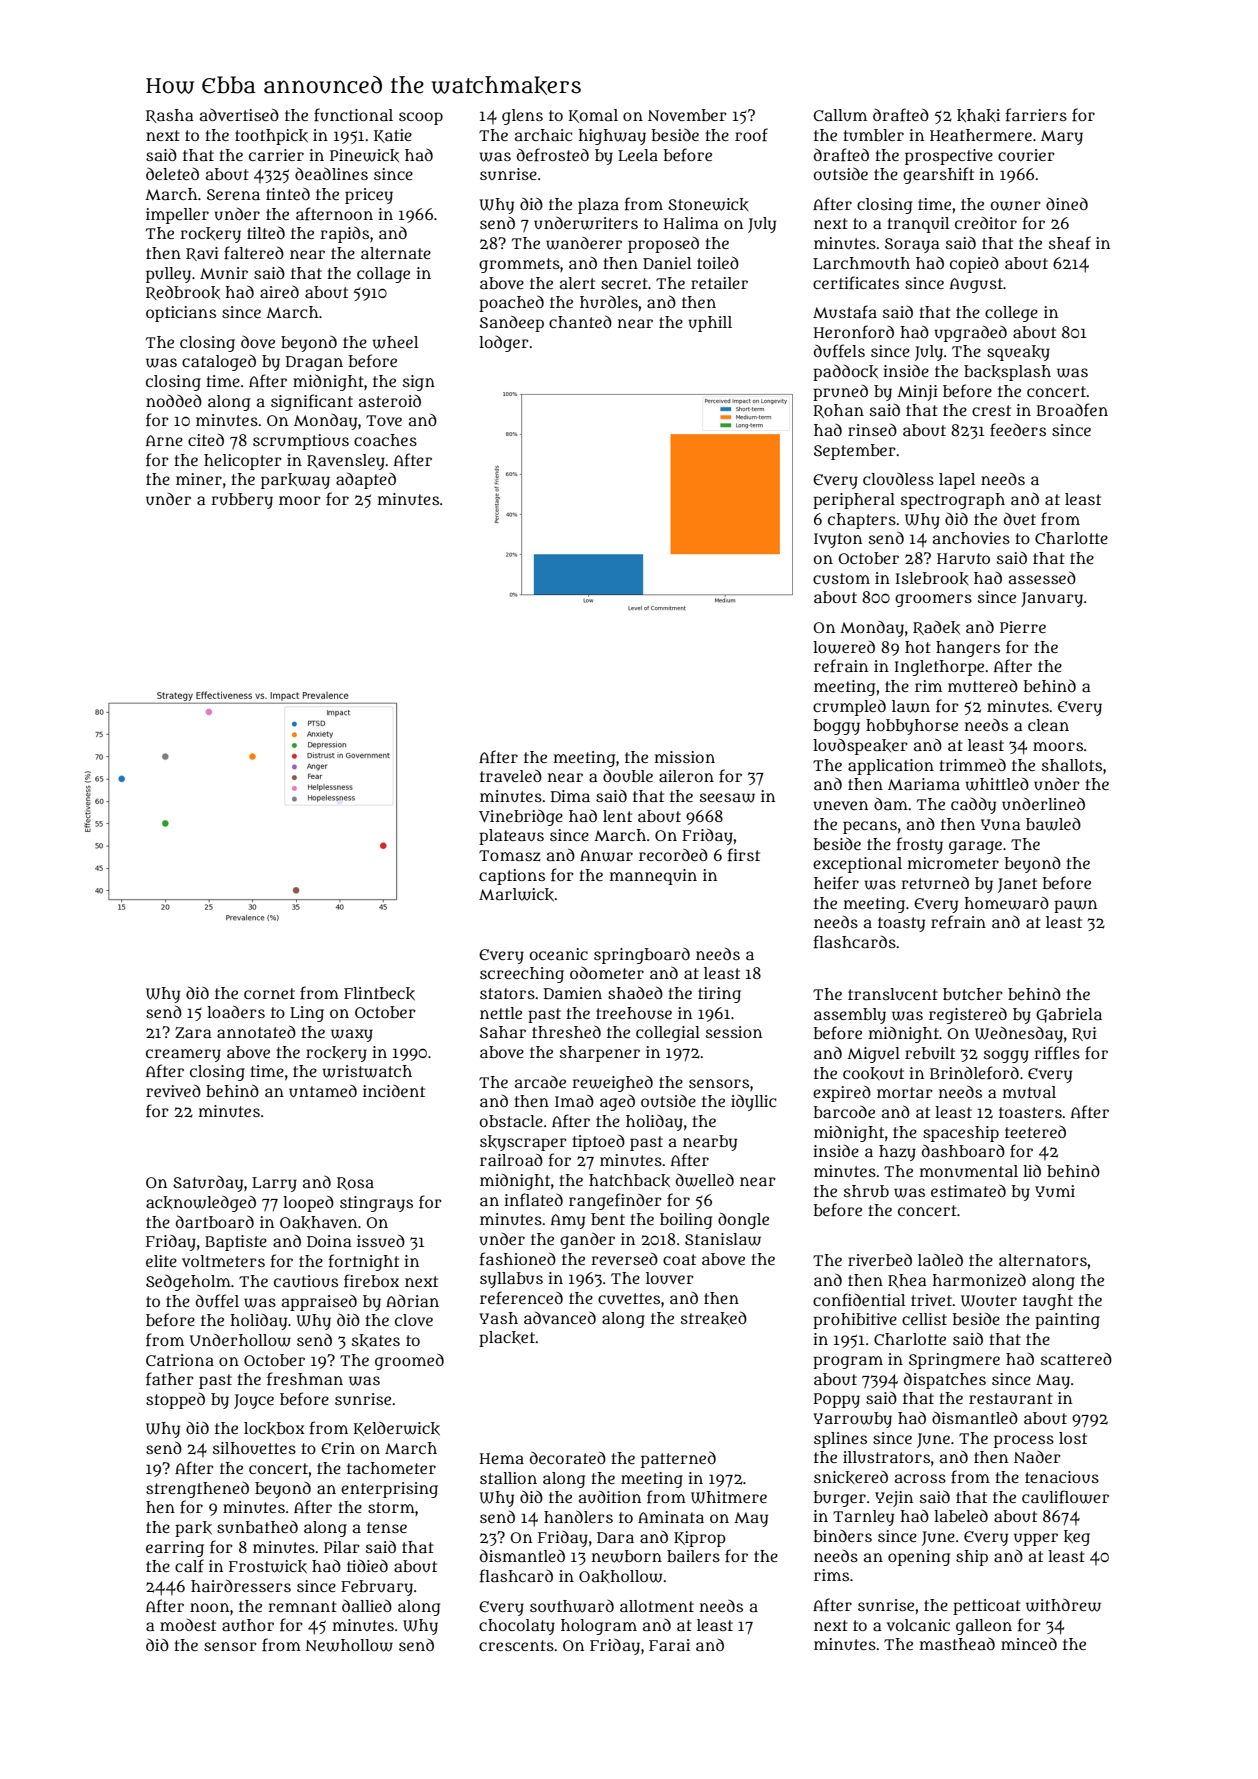  I want to click on deleted, so click(172, 174).
